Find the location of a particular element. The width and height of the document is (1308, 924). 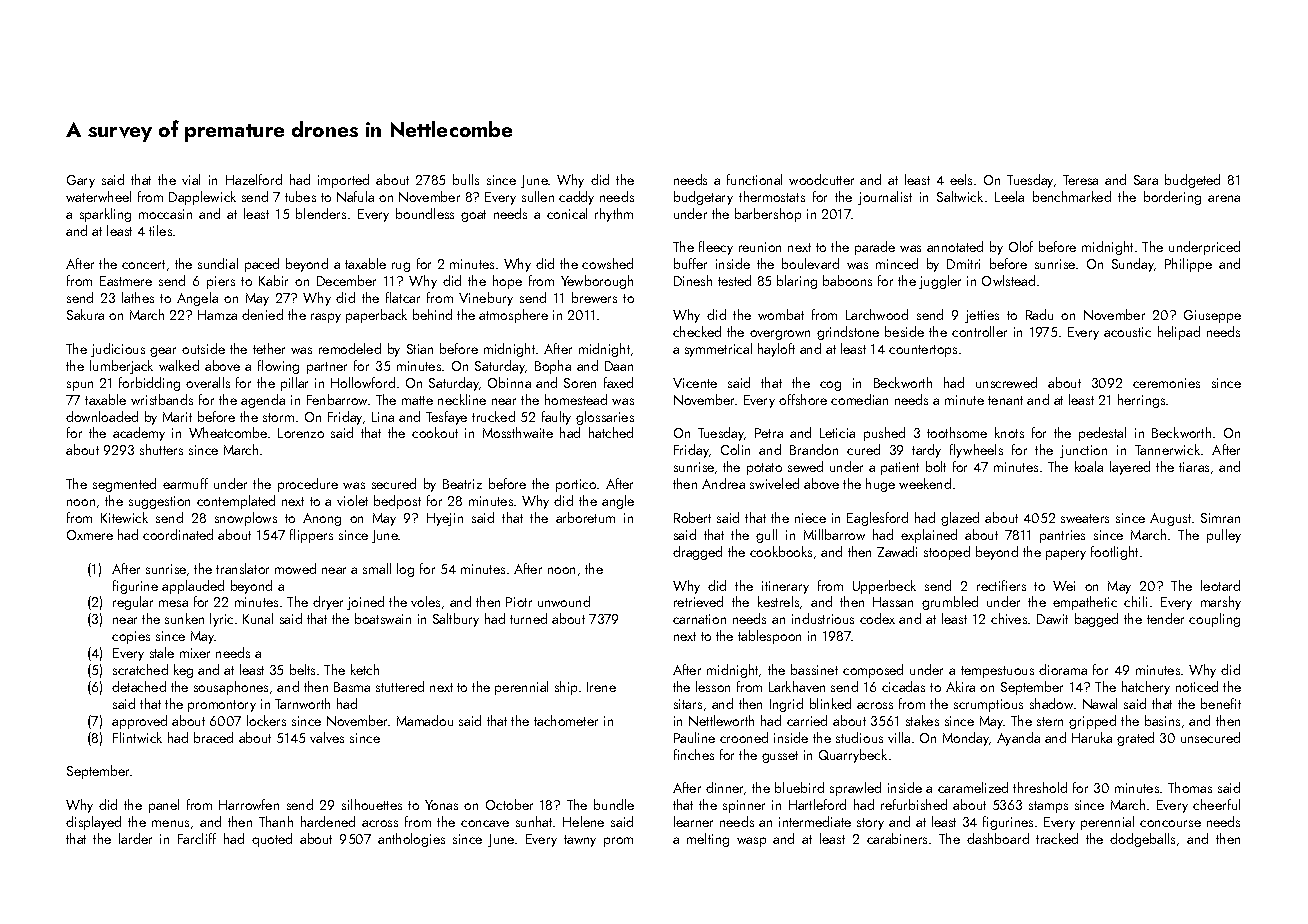

glazed is located at coordinates (960, 519).
